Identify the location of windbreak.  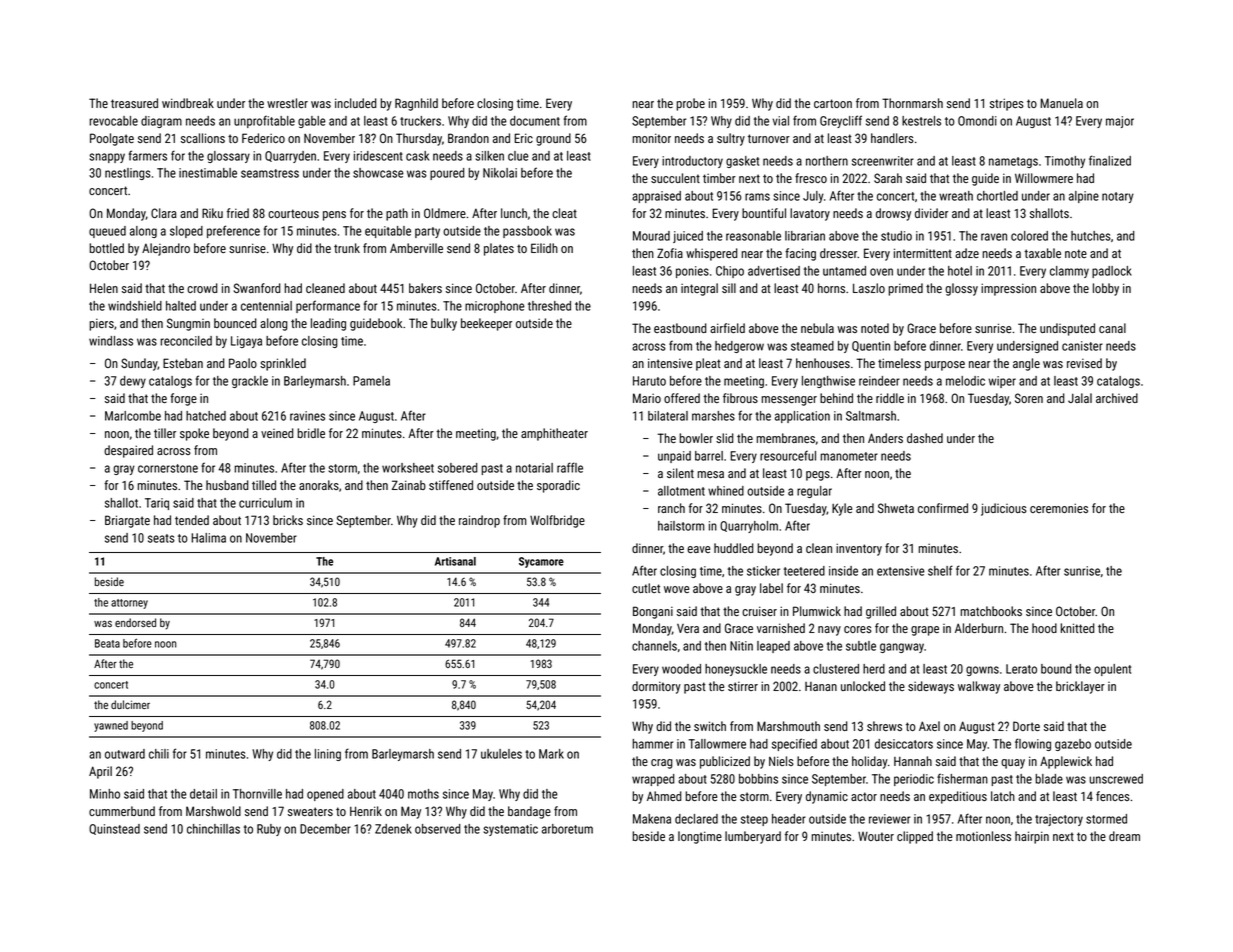
(188, 103).
